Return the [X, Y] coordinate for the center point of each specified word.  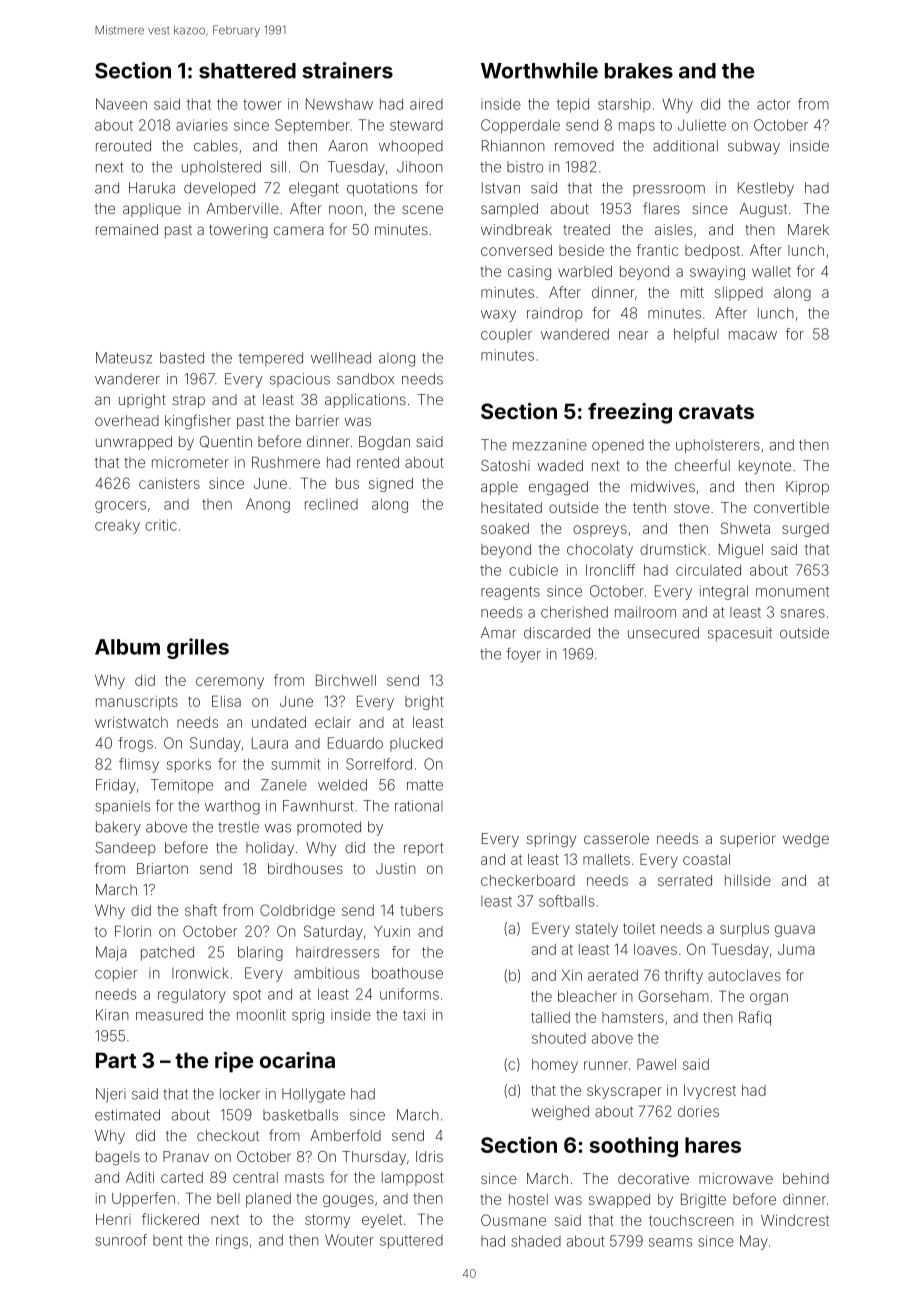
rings [232, 1241]
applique [152, 210]
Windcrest [795, 1220]
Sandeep [125, 849]
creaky [117, 526]
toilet [639, 928]
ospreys [600, 531]
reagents [510, 593]
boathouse [407, 973]
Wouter [349, 1240]
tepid [572, 105]
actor [774, 104]
